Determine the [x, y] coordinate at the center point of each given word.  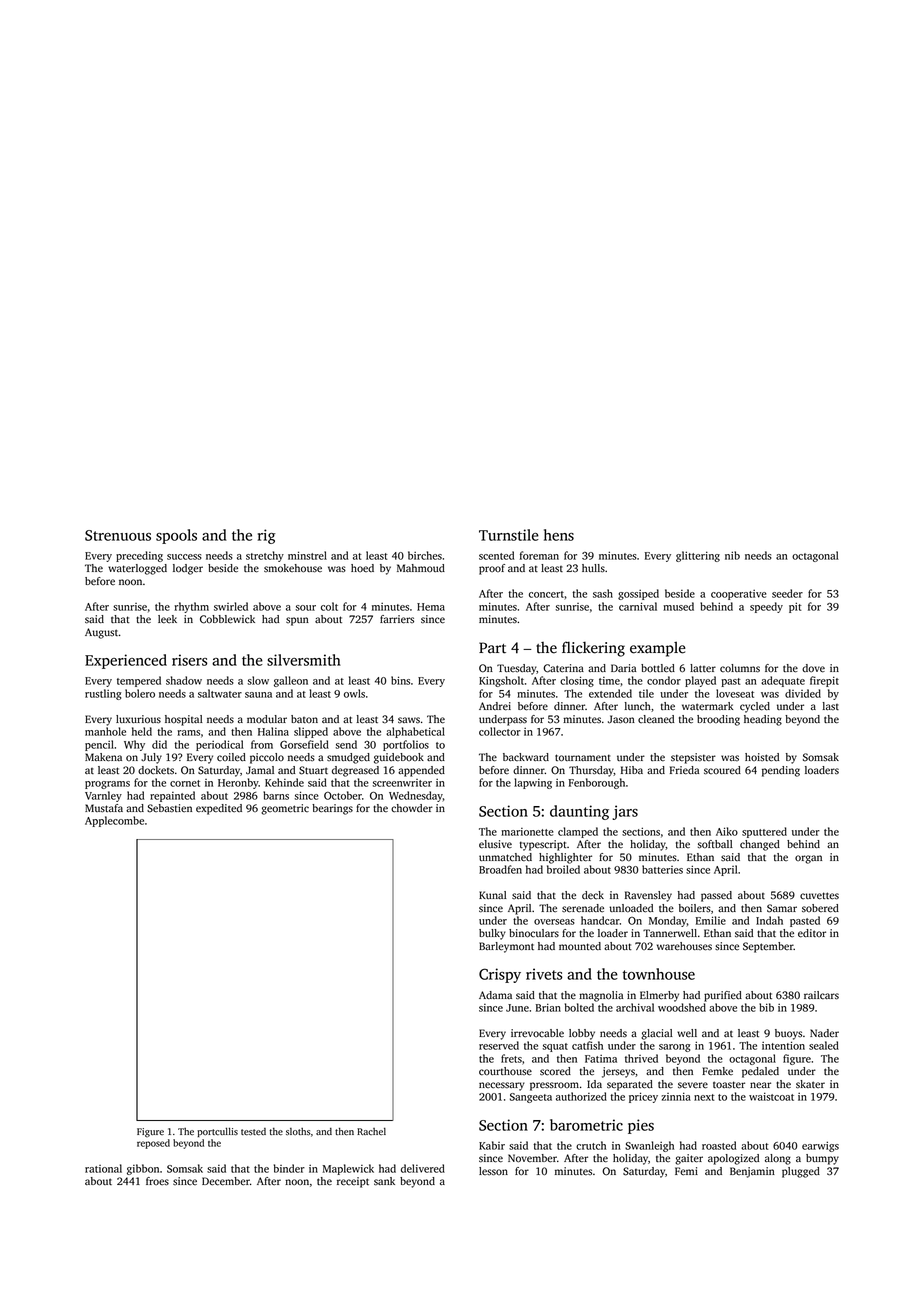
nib [732, 555]
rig [267, 536]
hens [559, 535]
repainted [172, 796]
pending [781, 771]
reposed [153, 1144]
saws [409, 720]
